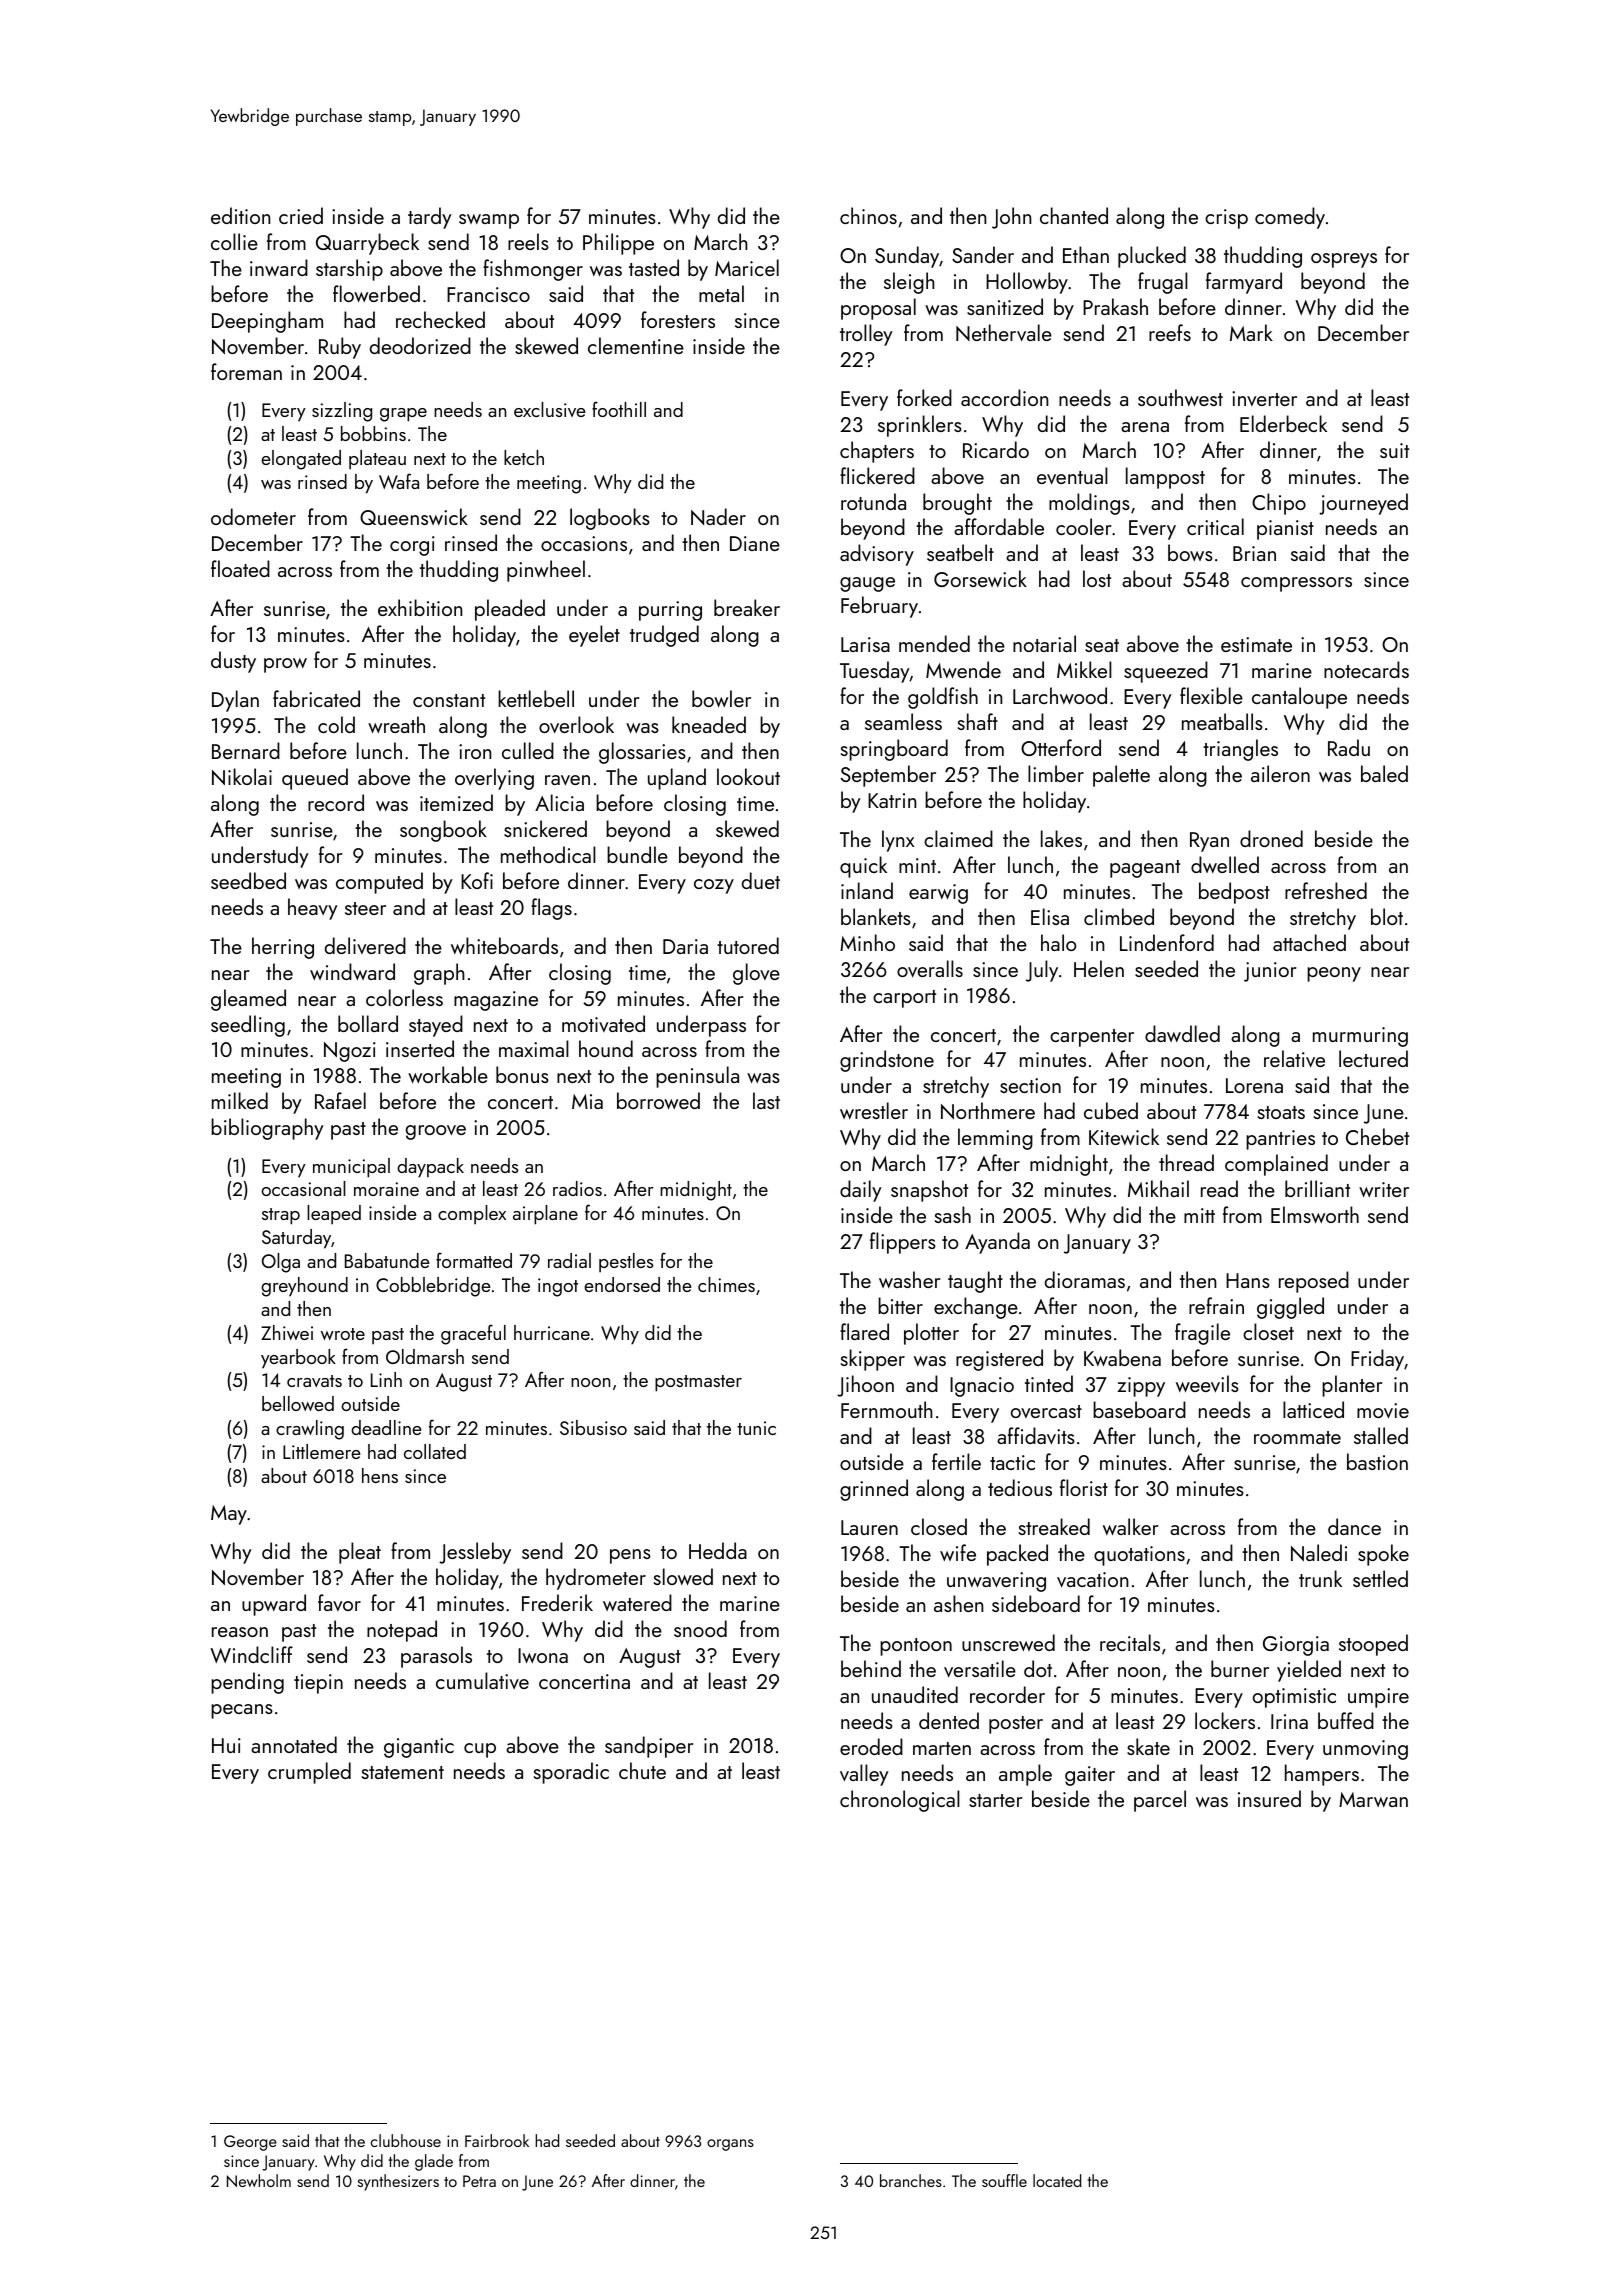 Image resolution: width=1620 pixels, height=2292 pixels. I want to click on earwig, so click(938, 894).
